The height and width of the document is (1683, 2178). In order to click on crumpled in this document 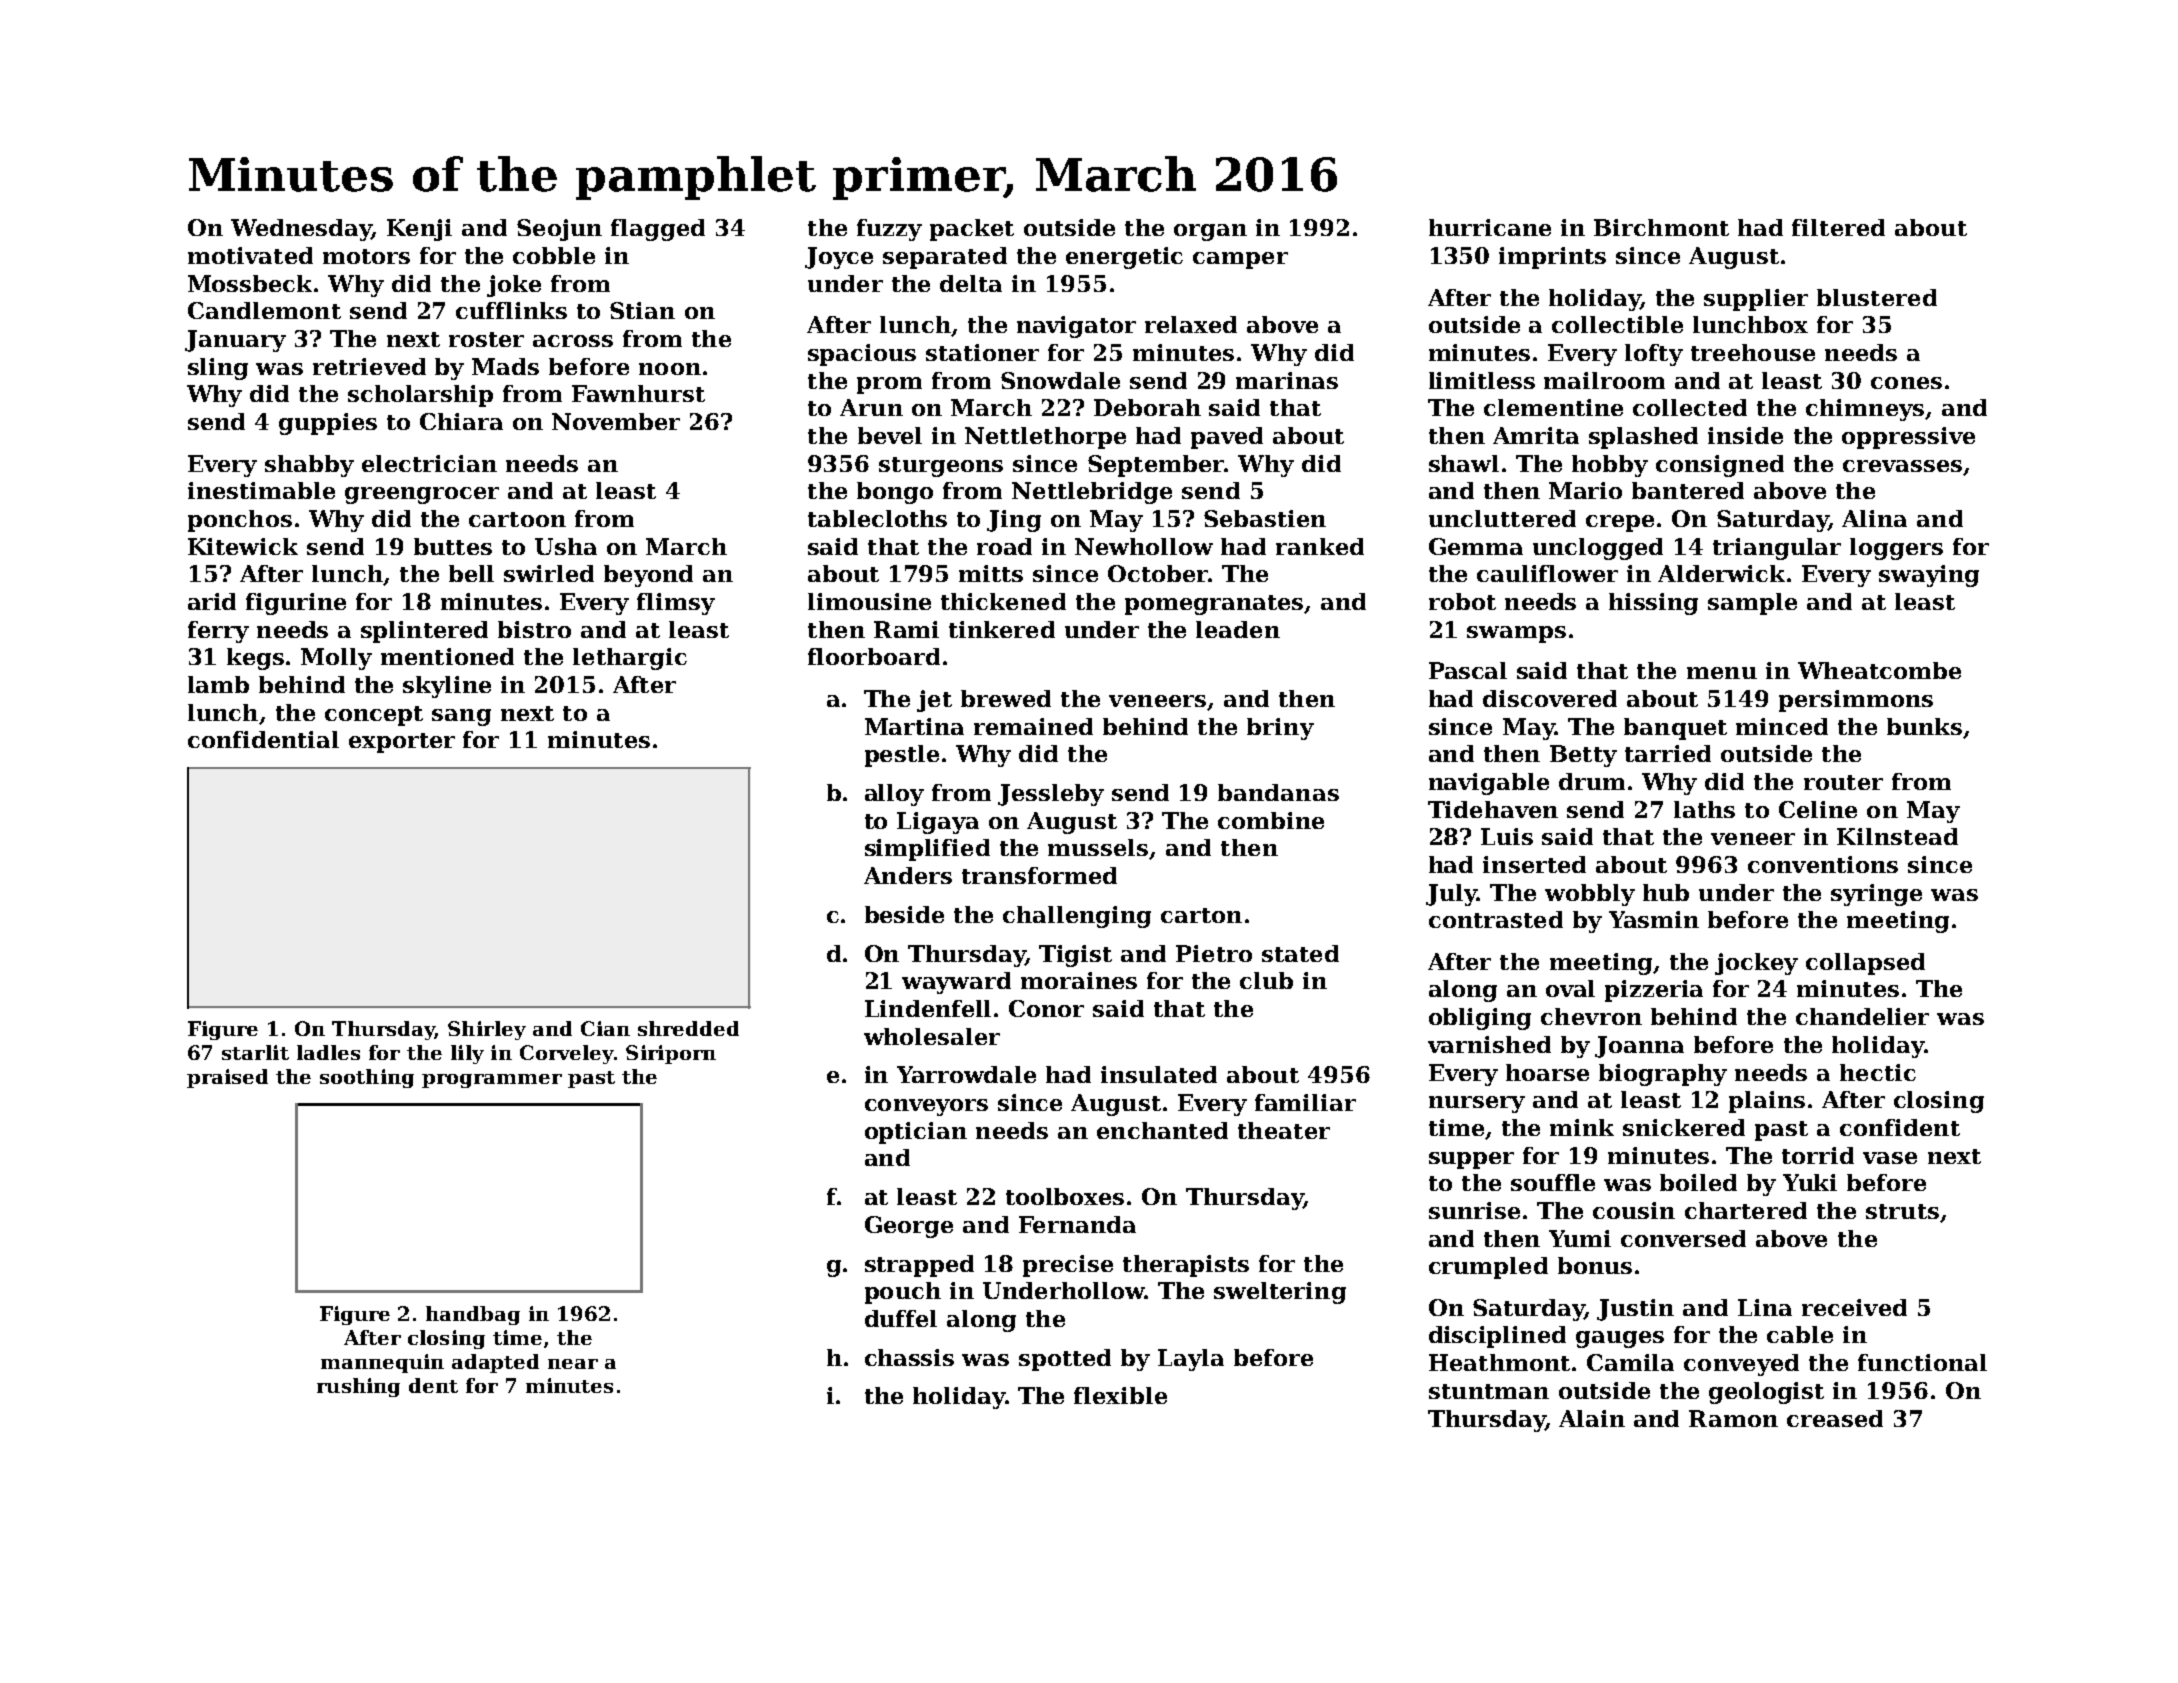, I will do `click(1488, 1268)`.
